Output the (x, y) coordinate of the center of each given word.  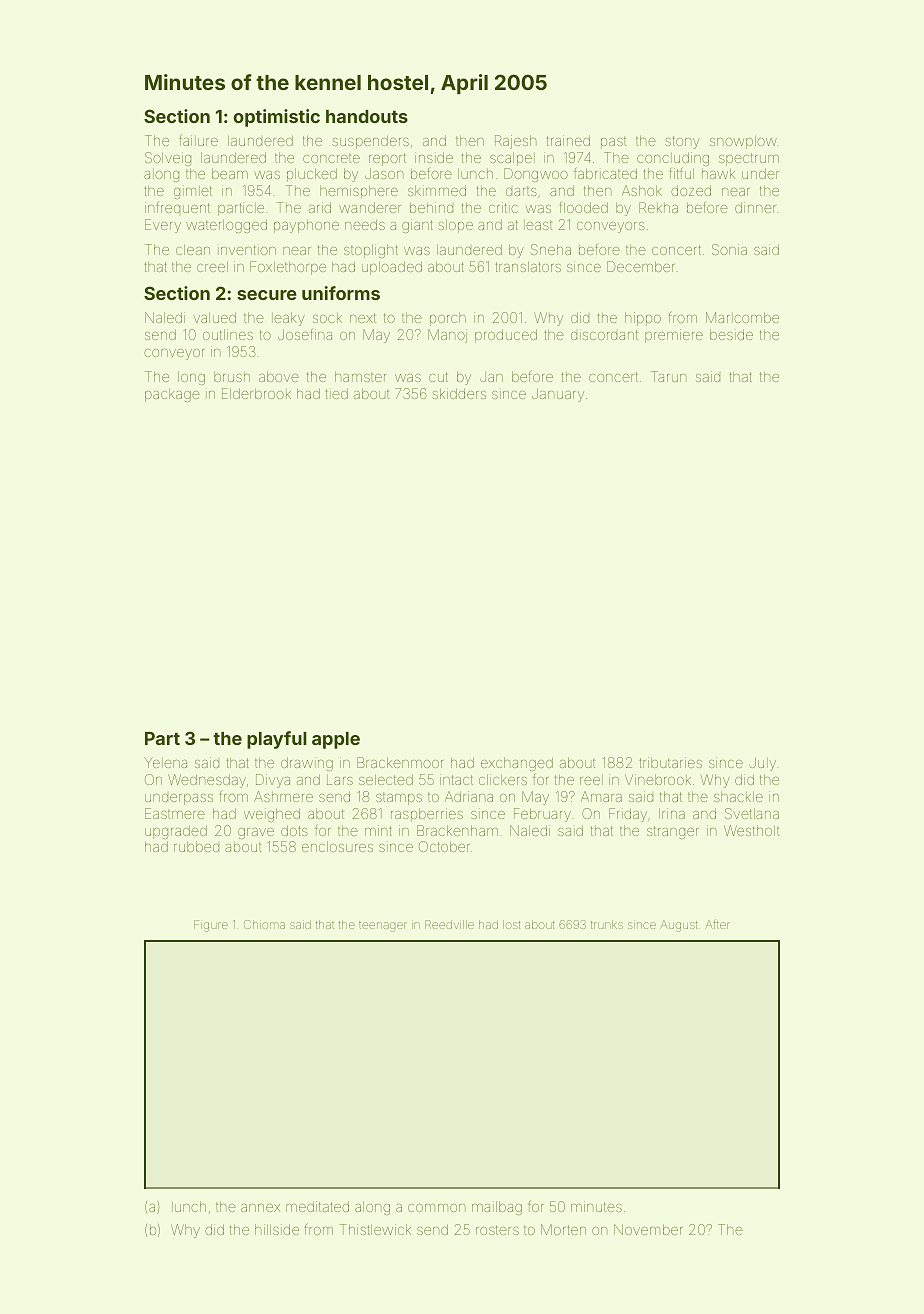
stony (682, 142)
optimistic (276, 118)
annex (260, 1208)
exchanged (517, 764)
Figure (211, 926)
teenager (383, 927)
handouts (367, 116)
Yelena (165, 762)
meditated (317, 1206)
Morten (563, 1229)
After (717, 924)
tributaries (671, 762)
